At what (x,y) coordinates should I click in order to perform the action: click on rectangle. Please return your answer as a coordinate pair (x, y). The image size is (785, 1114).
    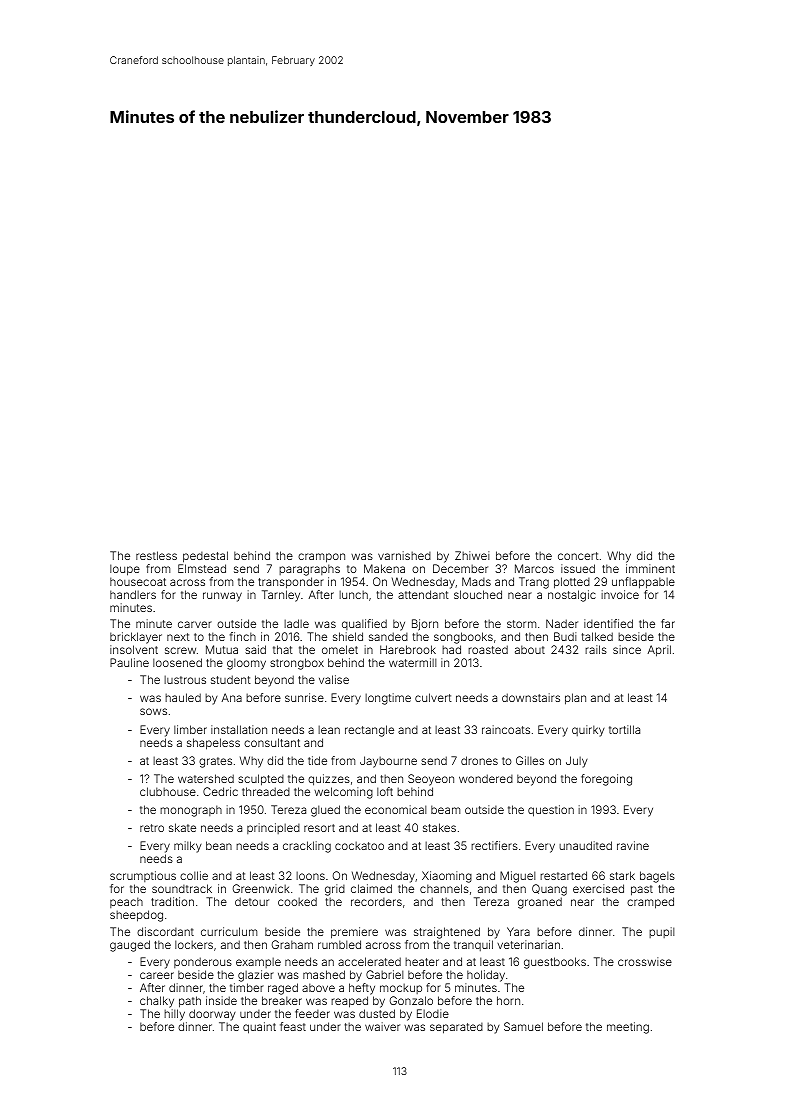
    Looking at the image, I should click on (369, 731).
